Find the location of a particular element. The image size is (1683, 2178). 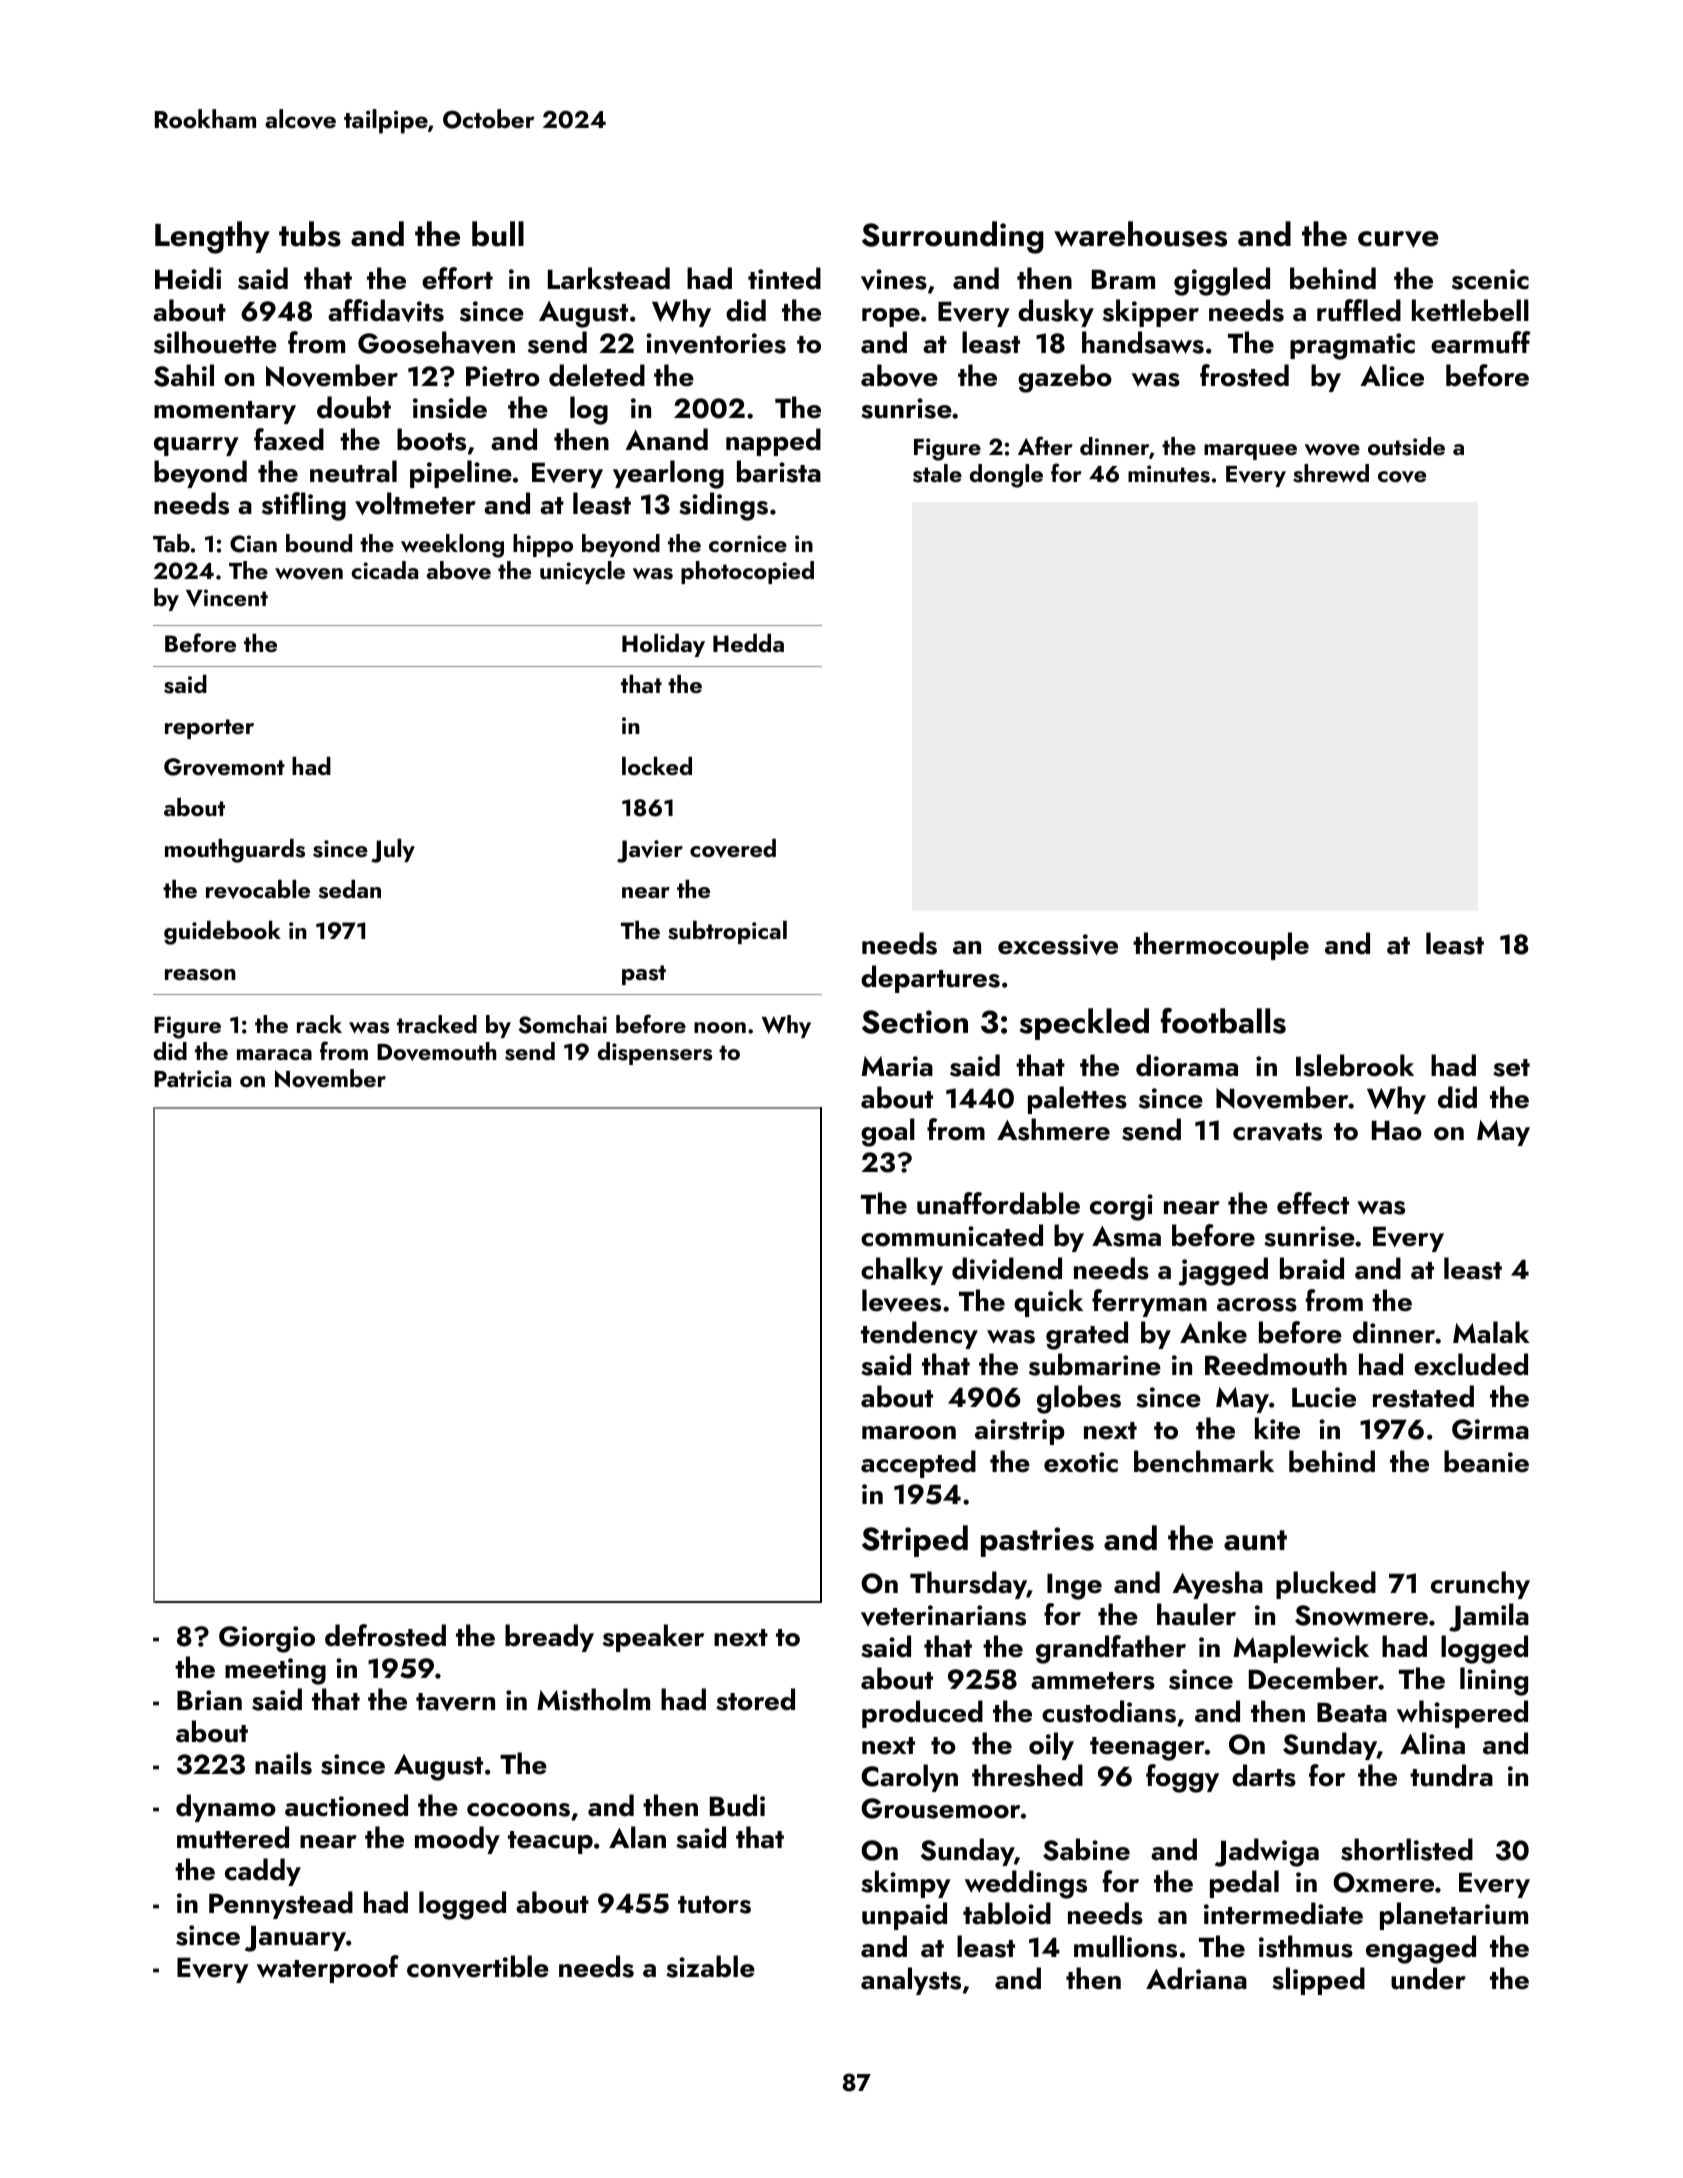

tubs is located at coordinates (310, 234).
